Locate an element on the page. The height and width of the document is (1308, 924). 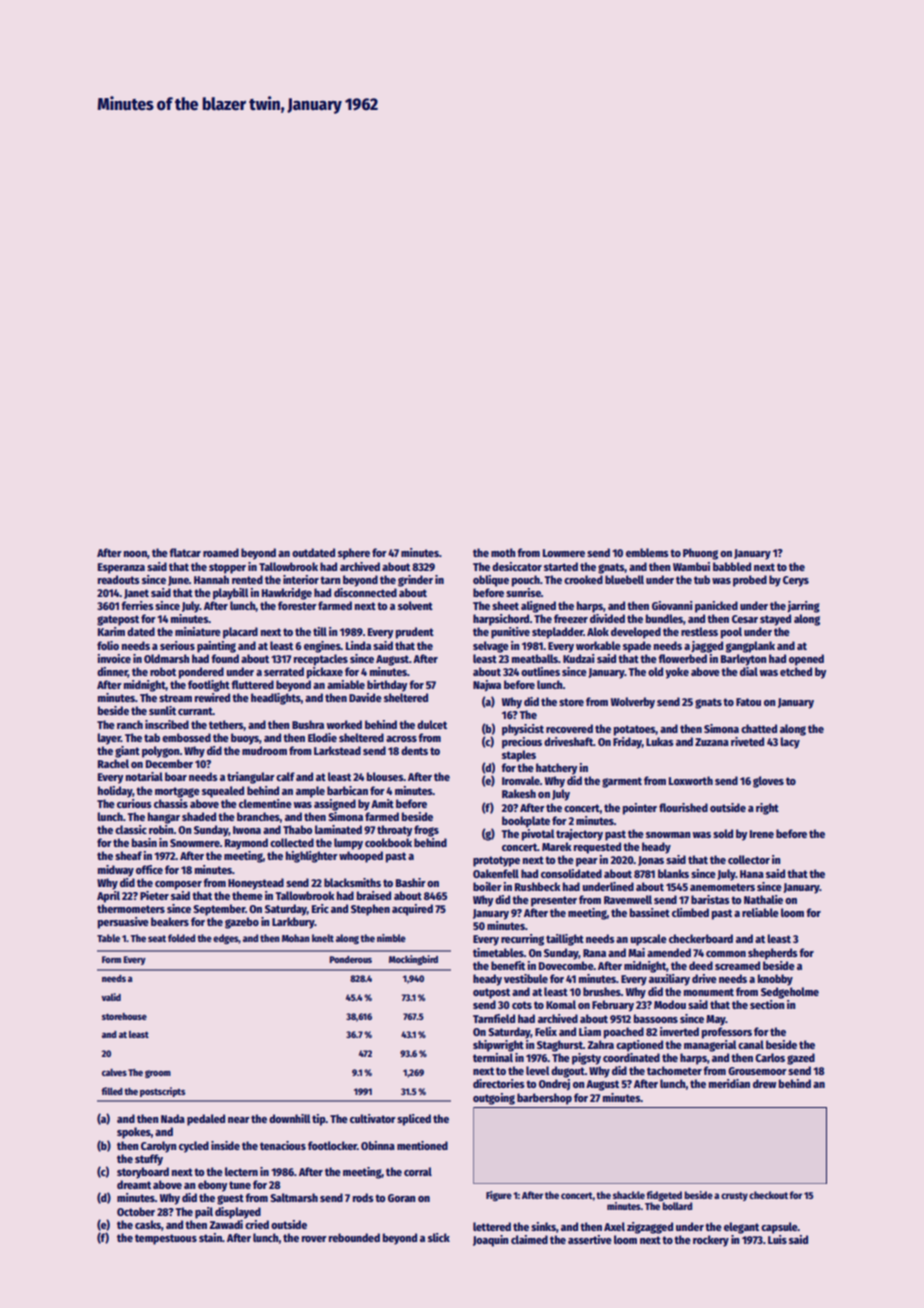
Stephen is located at coordinates (370, 910).
